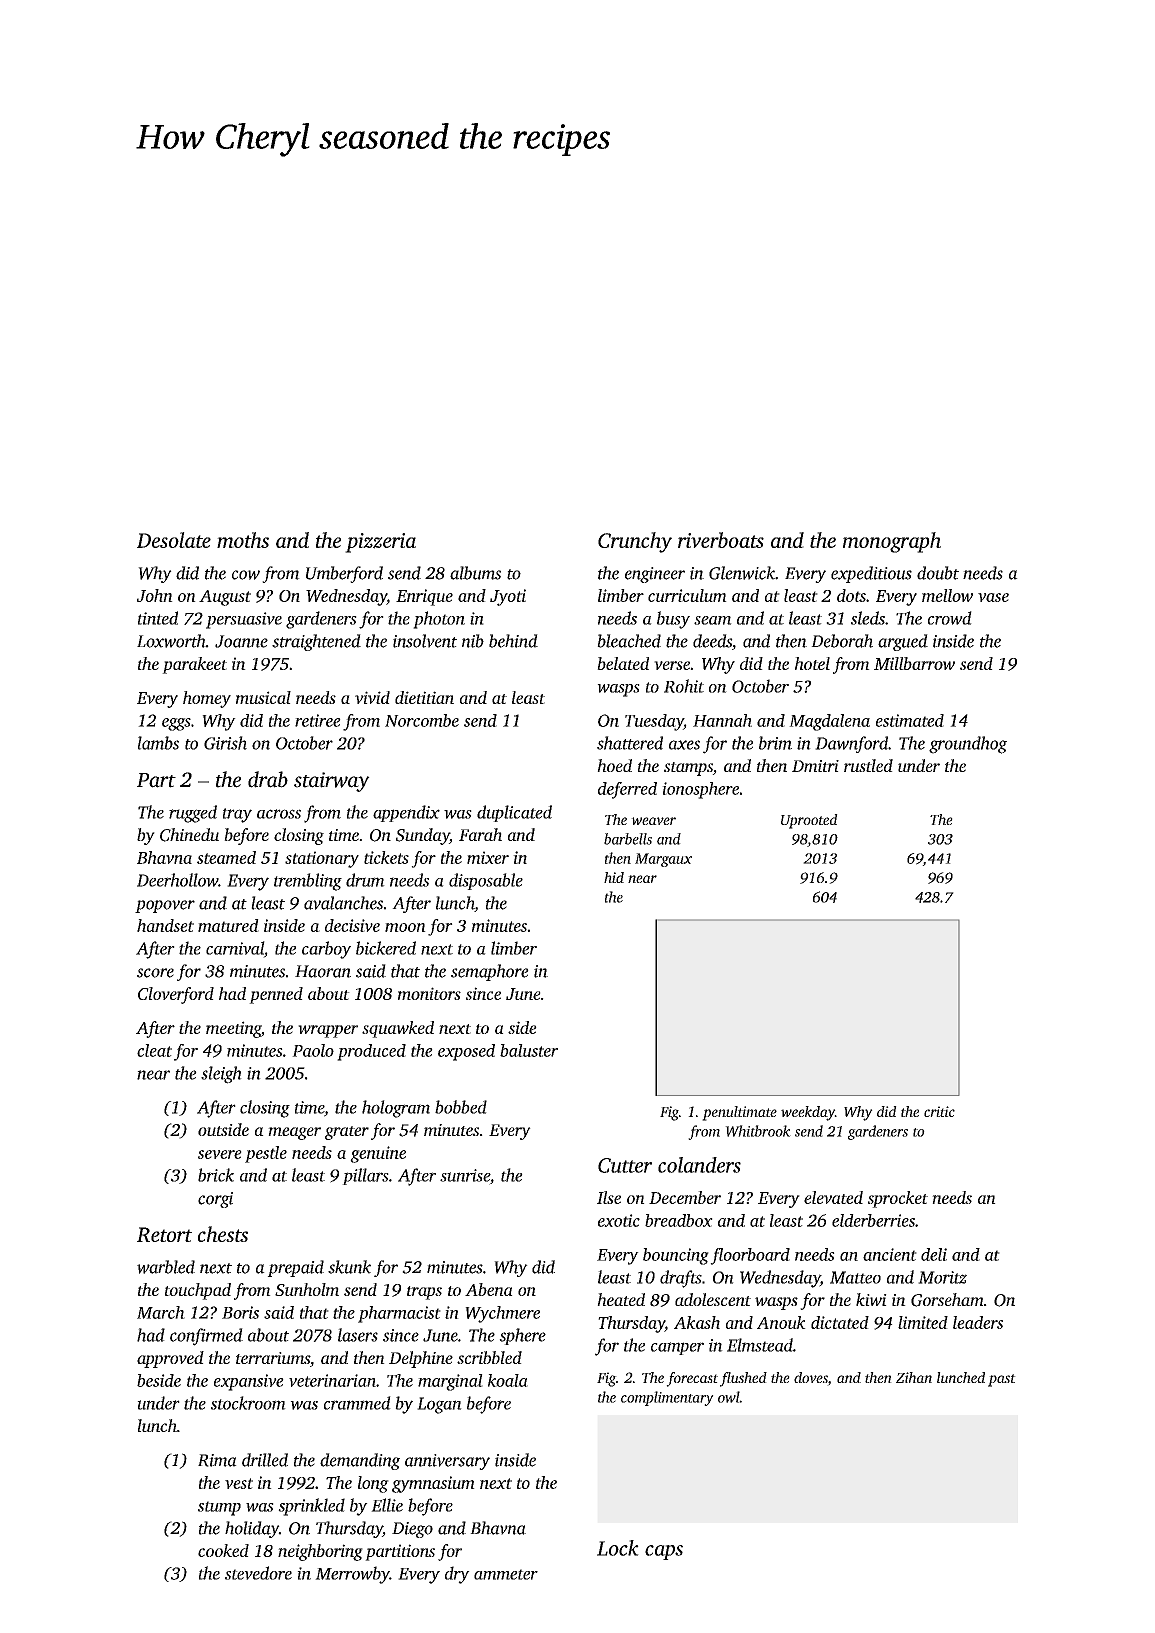 This page has height=1633, width=1155. Describe the element at coordinates (529, 1050) in the page. I see `baluster` at that location.
